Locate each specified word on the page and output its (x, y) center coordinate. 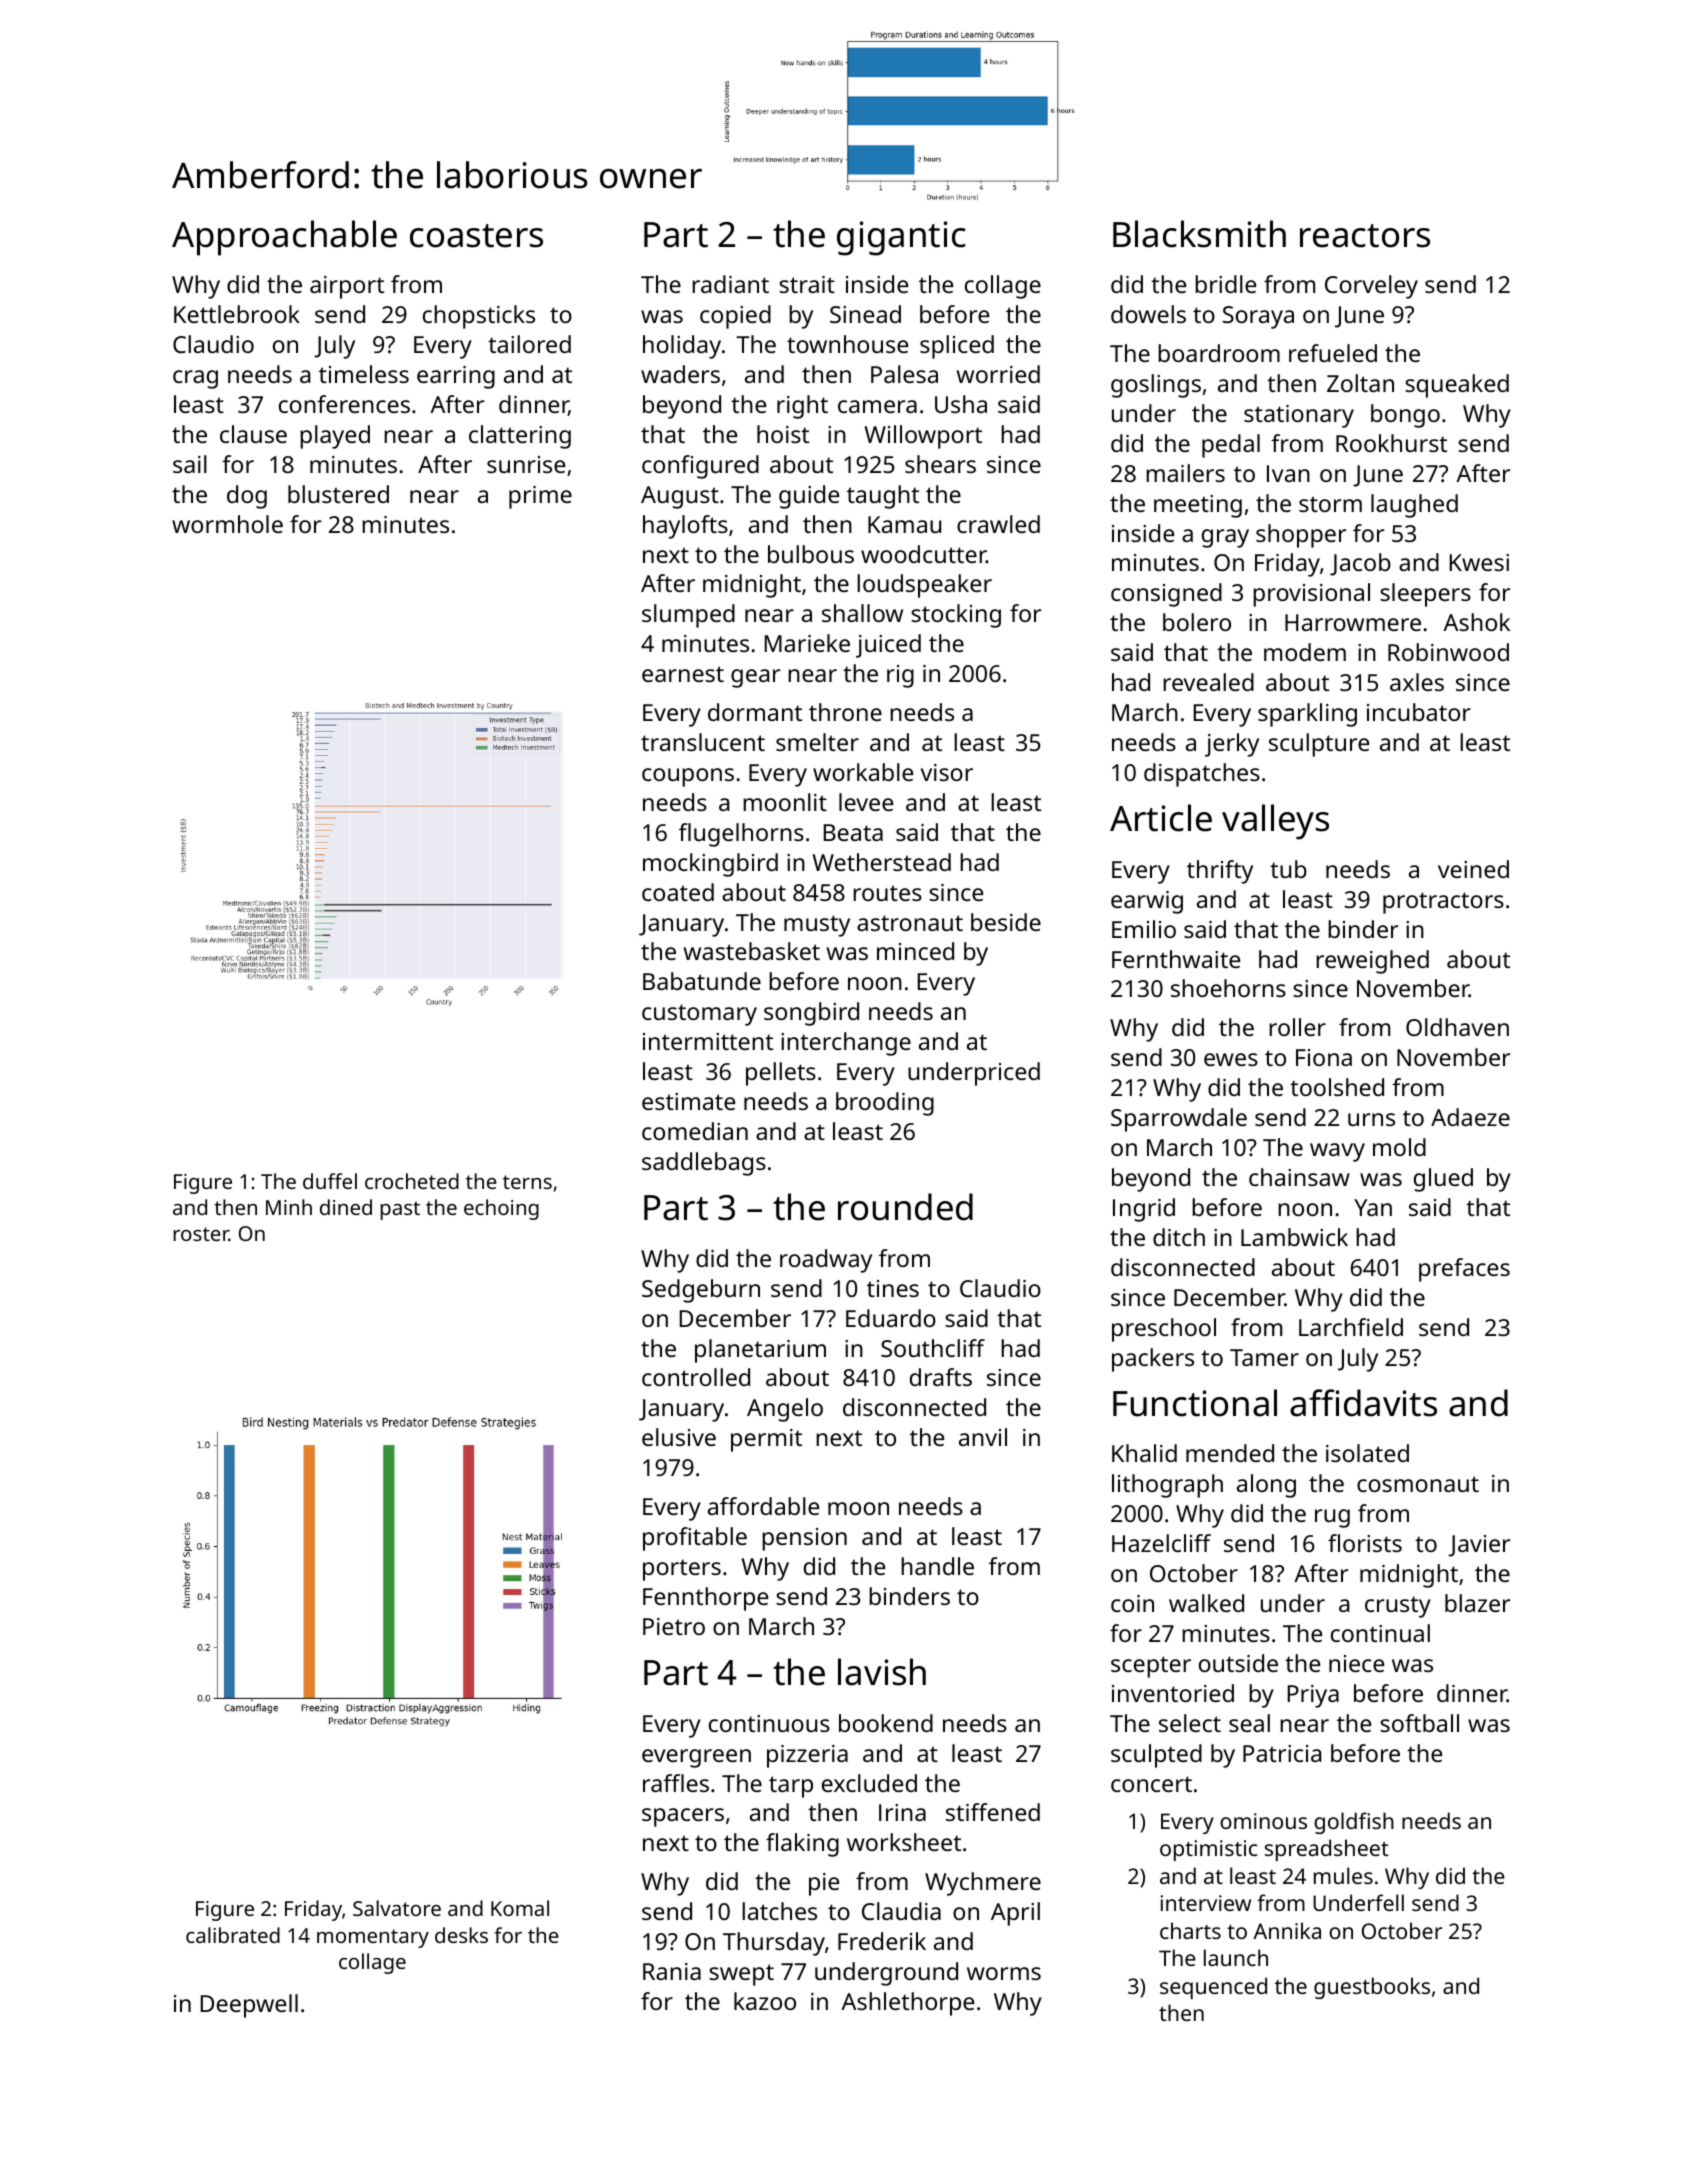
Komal (520, 1908)
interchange (846, 1044)
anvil (983, 1437)
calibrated (233, 1935)
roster (201, 1234)
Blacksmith (1199, 234)
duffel (330, 1181)
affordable (763, 1506)
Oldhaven (1457, 1027)
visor (947, 772)
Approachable (284, 238)
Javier (1479, 1546)
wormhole (227, 524)
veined (1473, 869)
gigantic (901, 238)
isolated (1367, 1453)
